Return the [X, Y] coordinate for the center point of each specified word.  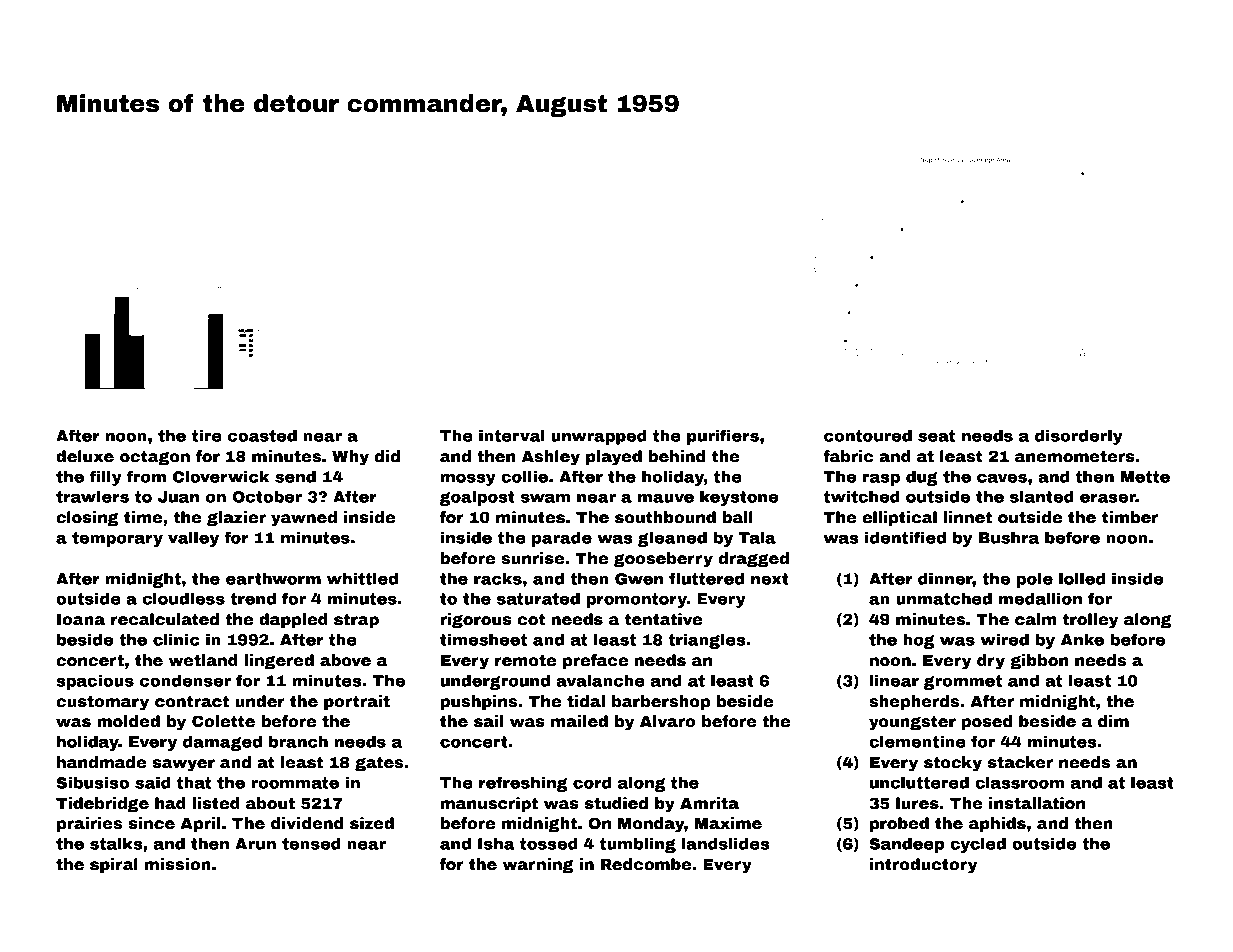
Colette [223, 721]
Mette [1145, 477]
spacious [95, 682]
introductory [923, 866]
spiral [114, 866]
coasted [262, 436]
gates [379, 764]
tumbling [638, 845]
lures [917, 803]
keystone [739, 498]
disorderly [1079, 437]
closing [87, 519]
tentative [663, 619]
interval [512, 436]
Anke [1082, 640]
